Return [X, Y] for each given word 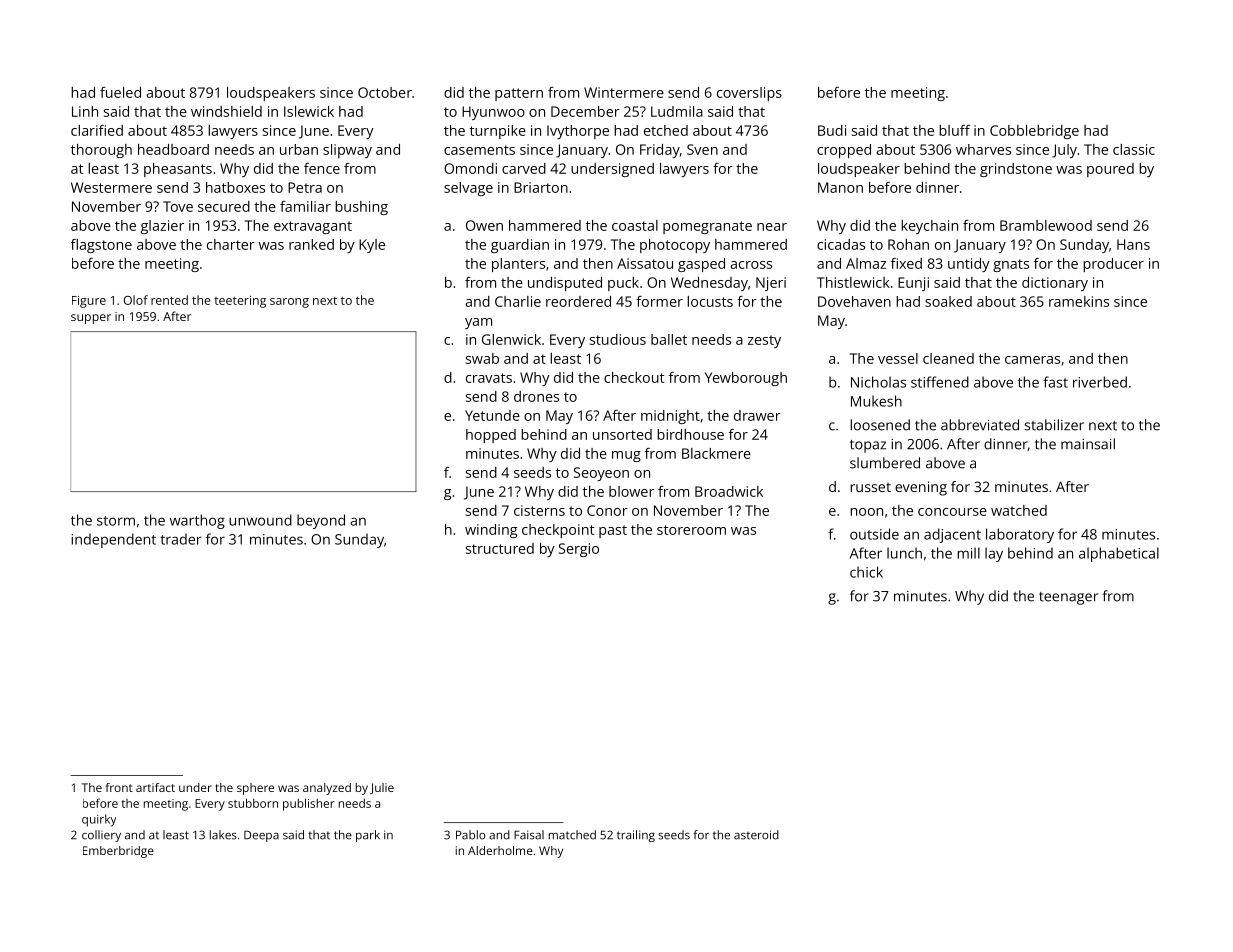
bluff [954, 130]
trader [181, 539]
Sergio [579, 550]
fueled [120, 92]
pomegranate [707, 227]
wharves [983, 149]
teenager [1068, 598]
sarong [289, 303]
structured [500, 548]
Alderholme [500, 850]
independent [113, 540]
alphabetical [1119, 554]
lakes [223, 835]
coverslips [749, 94]
